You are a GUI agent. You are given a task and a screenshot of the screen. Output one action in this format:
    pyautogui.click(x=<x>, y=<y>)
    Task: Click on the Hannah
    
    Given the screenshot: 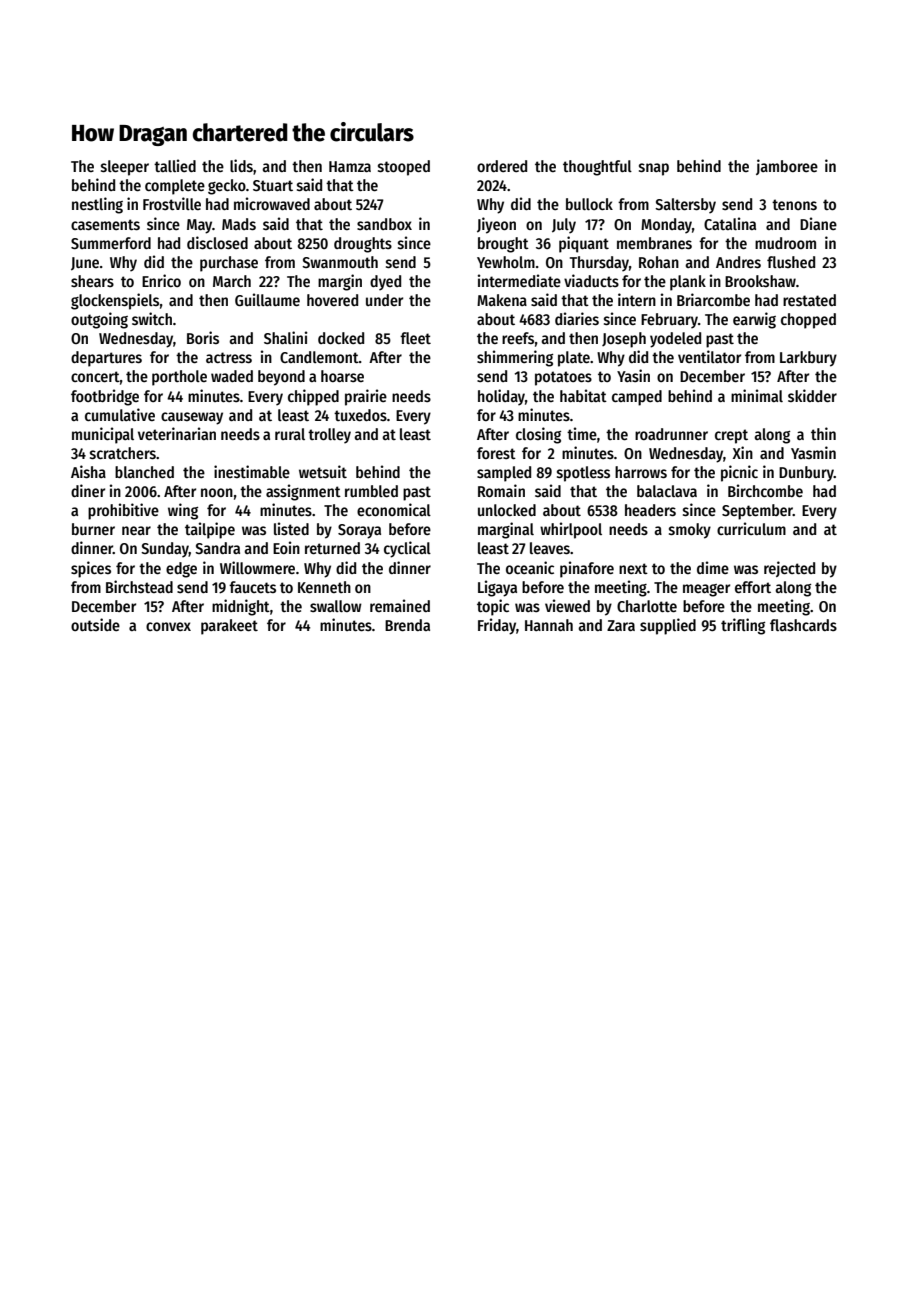 What is the action you would take?
    pyautogui.click(x=549, y=625)
